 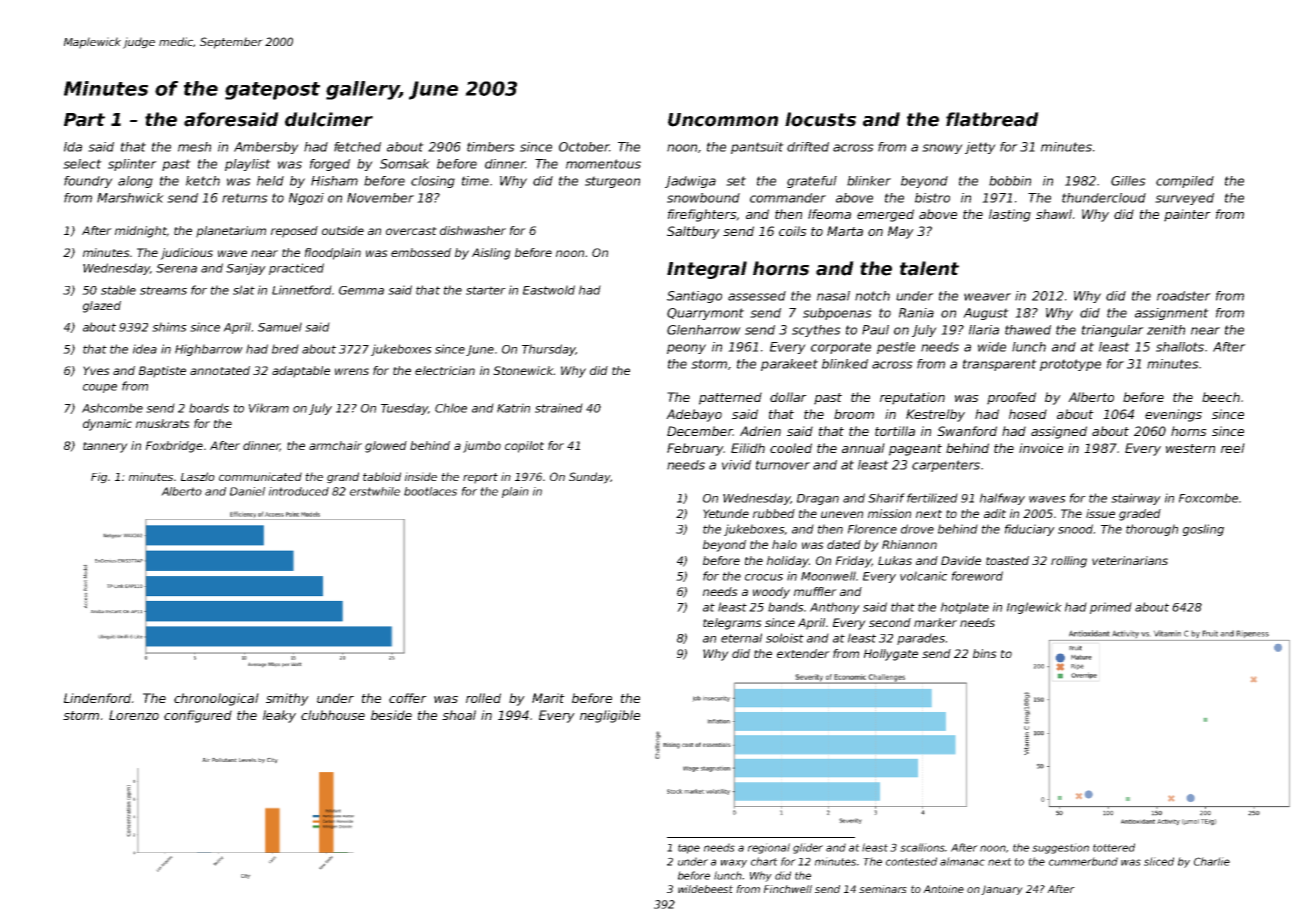 What do you see at coordinates (549, 290) in the image?
I see `Eastwold` at bounding box center [549, 290].
